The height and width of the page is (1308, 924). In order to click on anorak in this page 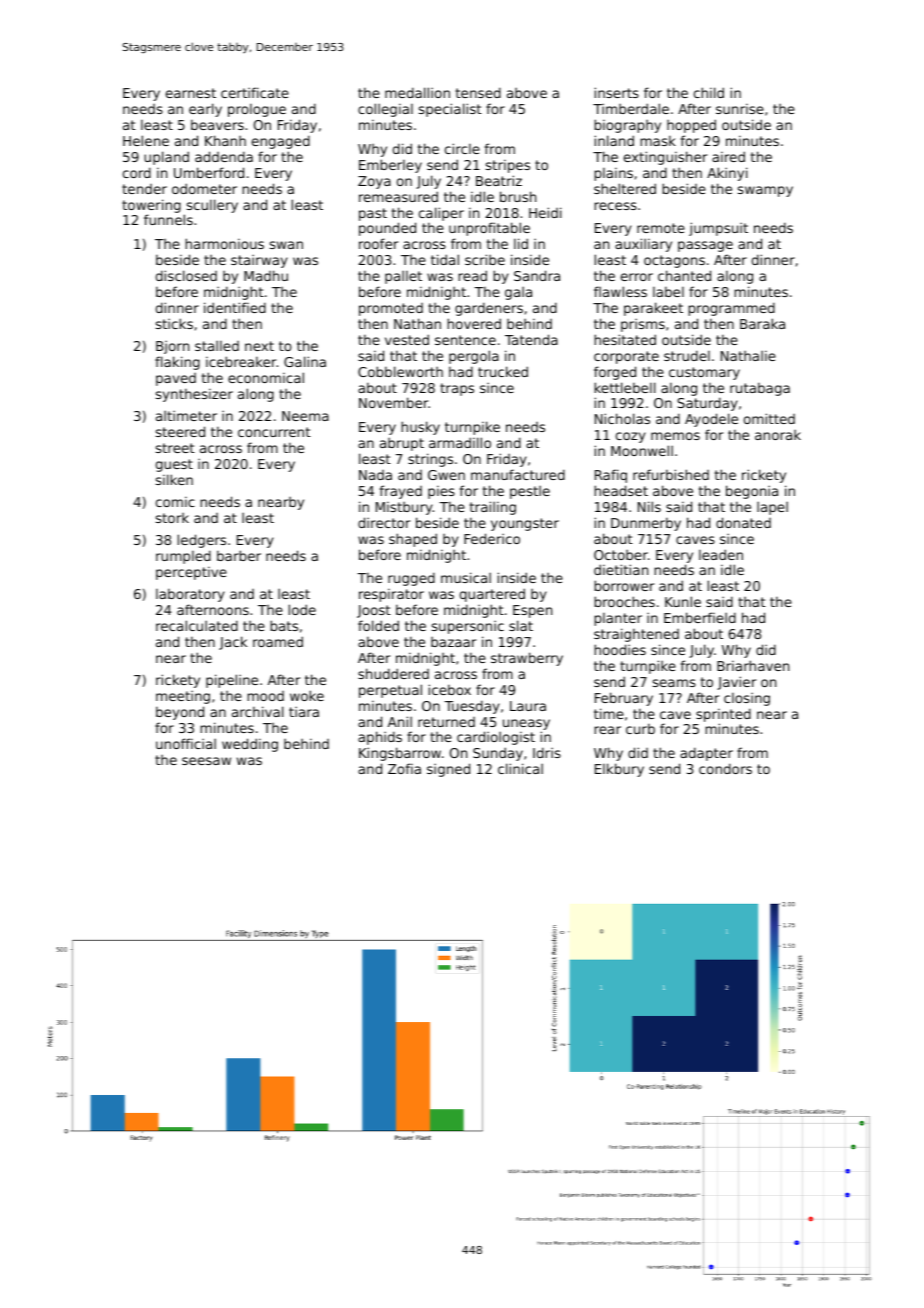, I will do `click(778, 435)`.
